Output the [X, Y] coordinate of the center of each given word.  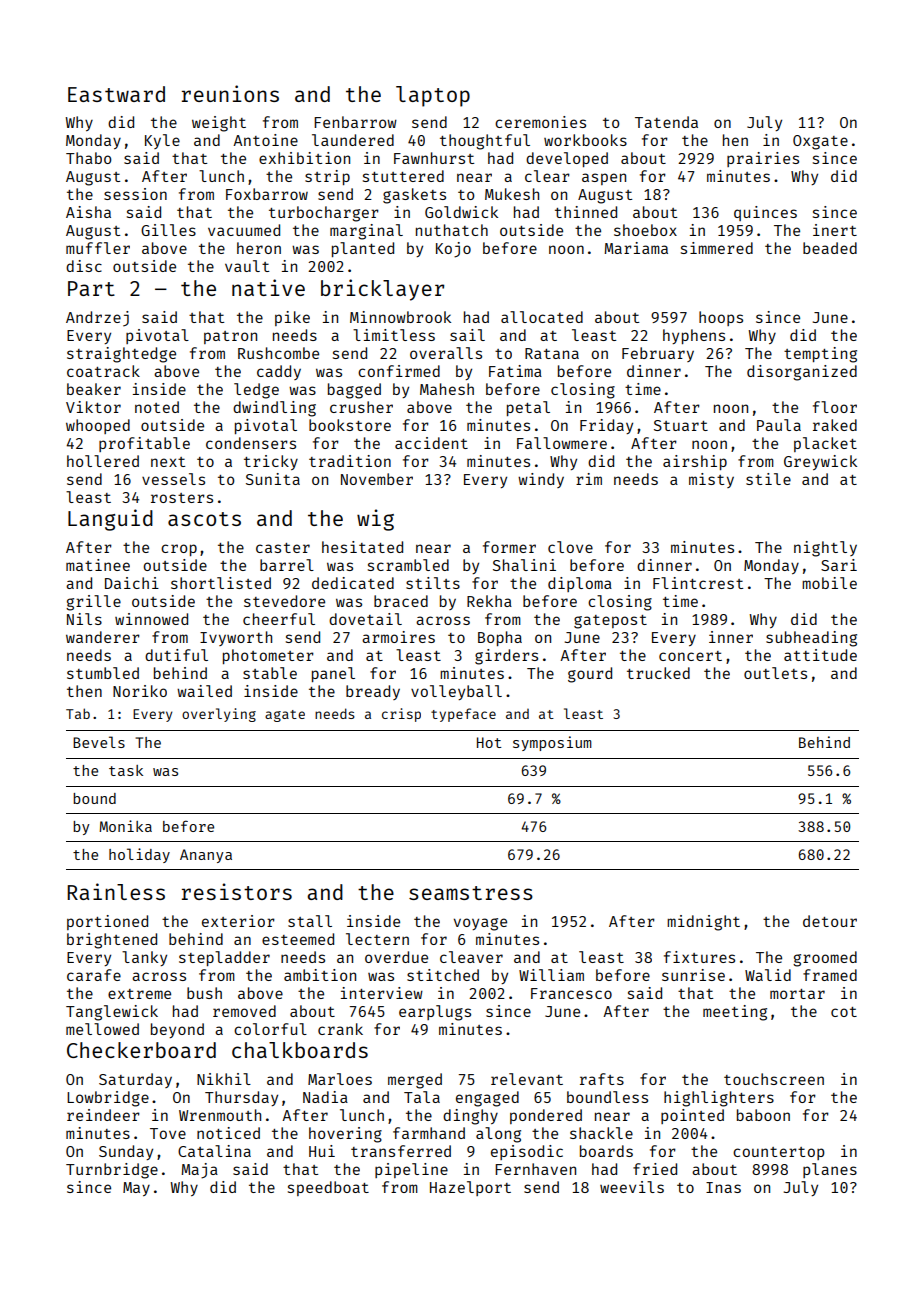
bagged [354, 391]
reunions [230, 93]
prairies [763, 159]
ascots [204, 519]
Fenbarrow [355, 122]
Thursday [241, 1098]
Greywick [820, 462]
